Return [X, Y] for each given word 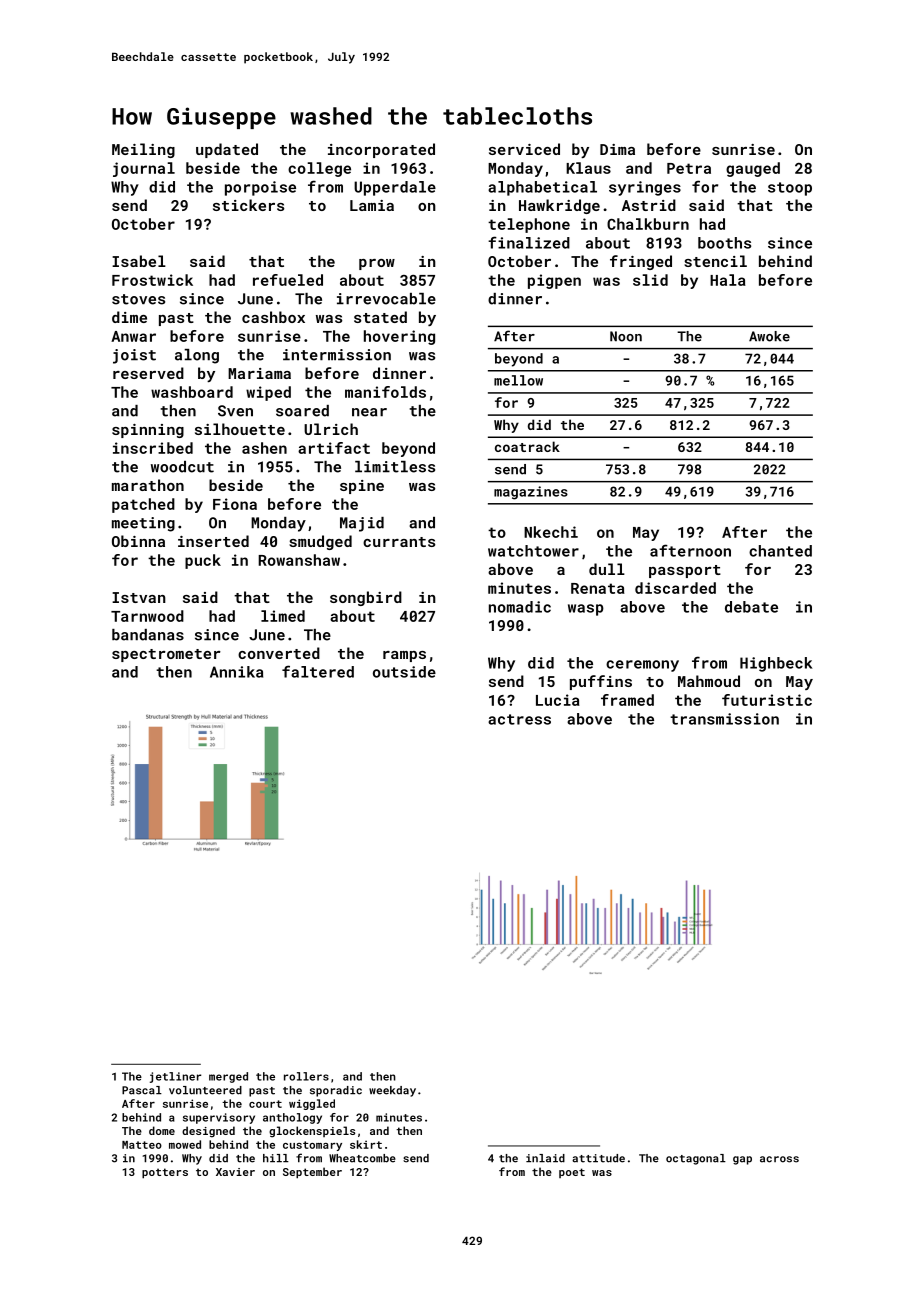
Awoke [769, 336]
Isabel [139, 261]
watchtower [533, 551]
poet [572, 1173]
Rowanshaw [299, 560]
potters [165, 1173]
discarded [675, 588]
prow [377, 264]
